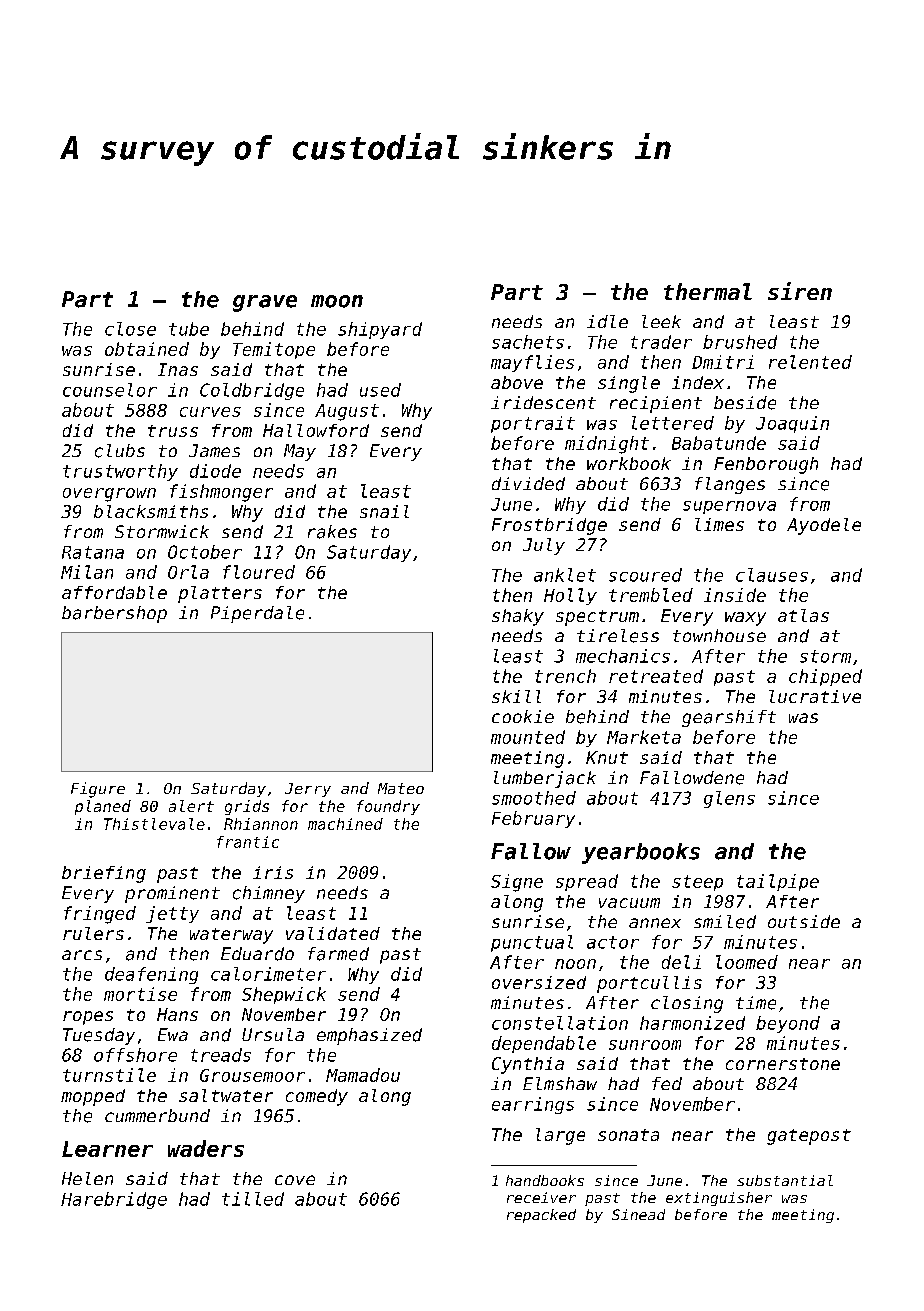  Describe the element at coordinates (337, 301) in the image. I see `moon` at that location.
